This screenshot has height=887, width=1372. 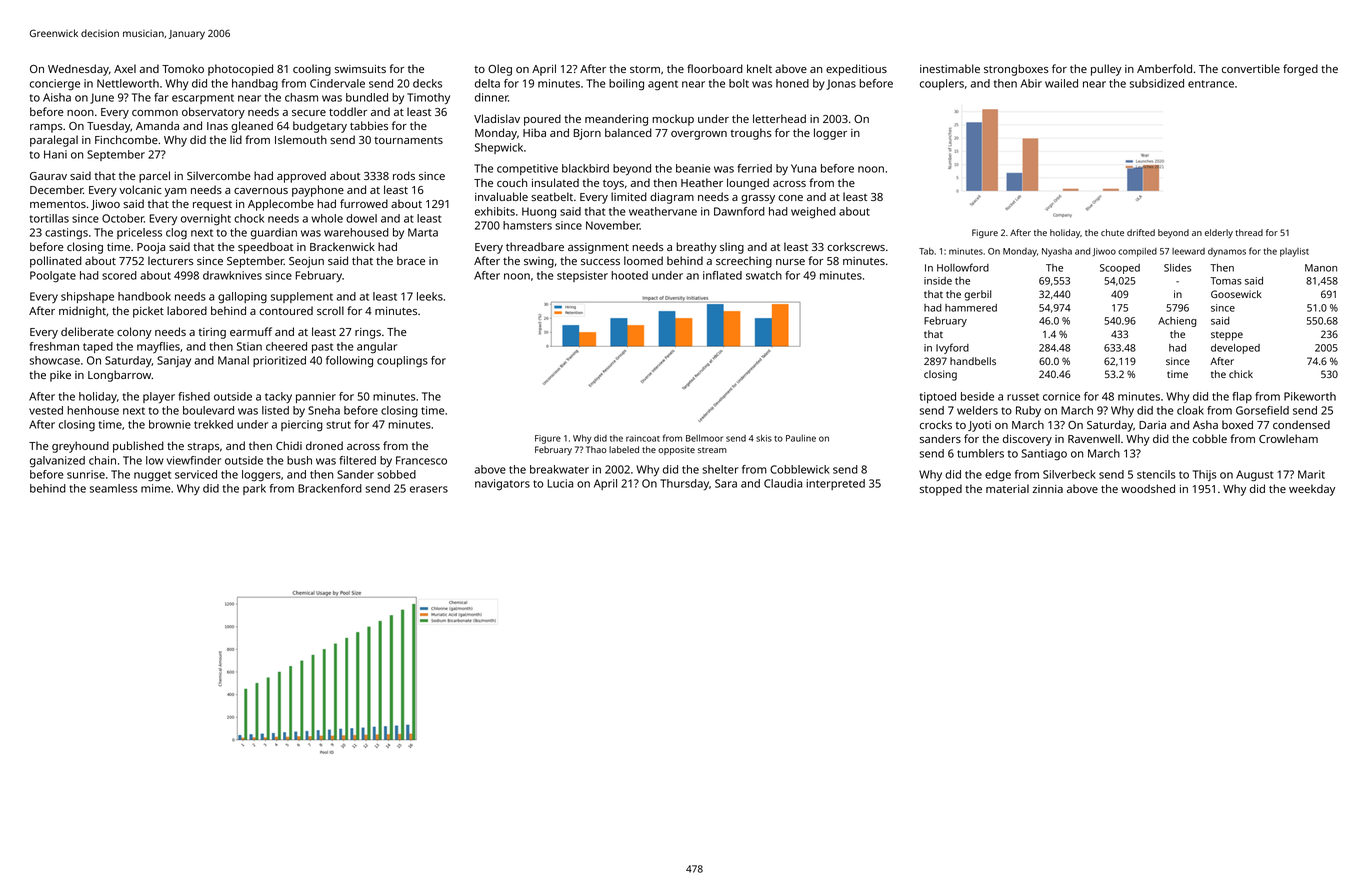 I want to click on observatory, so click(x=213, y=113).
